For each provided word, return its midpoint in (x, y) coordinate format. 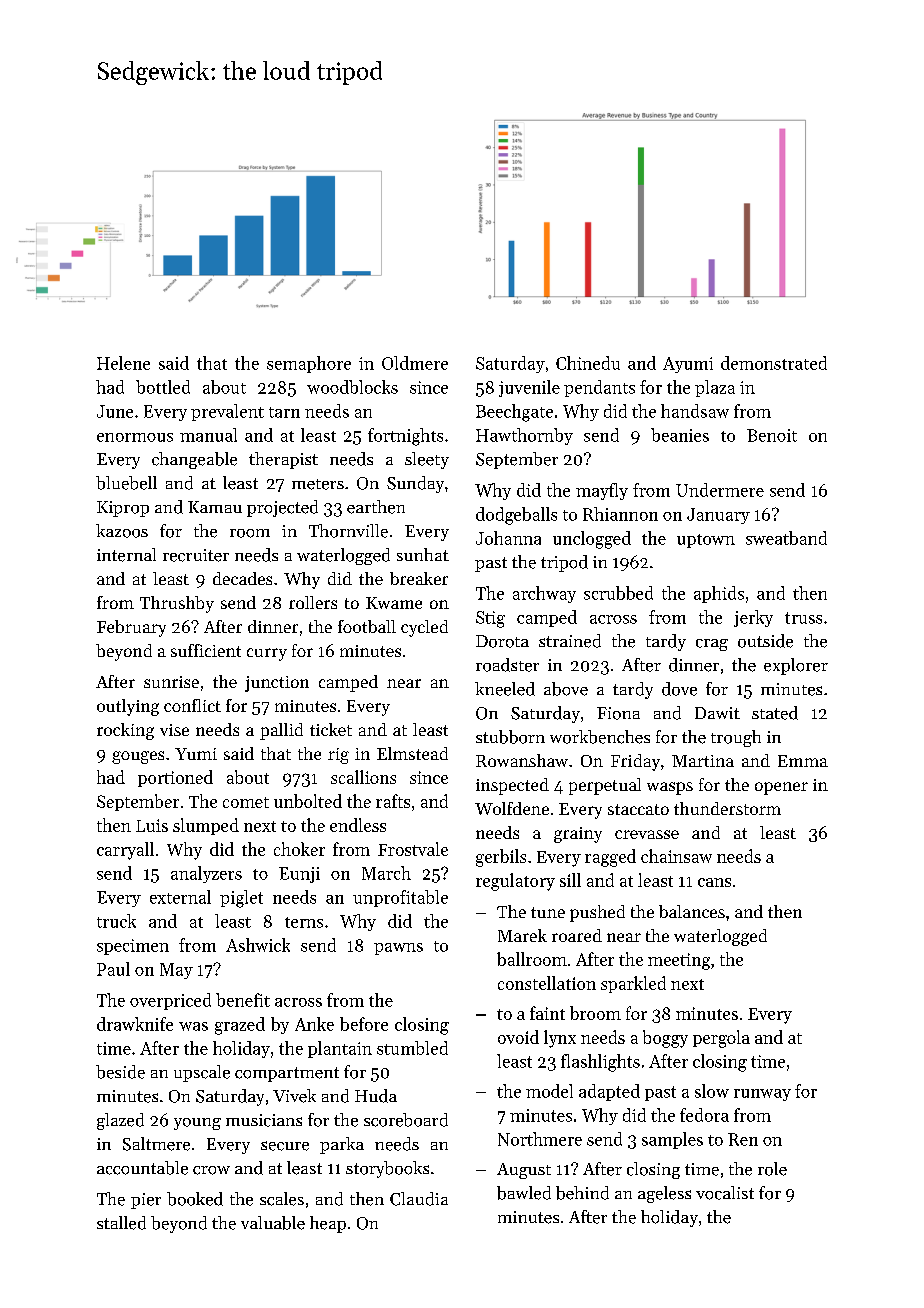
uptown (706, 541)
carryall (125, 851)
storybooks (387, 1169)
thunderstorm (727, 808)
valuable (273, 1223)
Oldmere (415, 363)
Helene (123, 363)
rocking (125, 731)
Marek (522, 935)
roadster (507, 665)
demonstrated (774, 363)
